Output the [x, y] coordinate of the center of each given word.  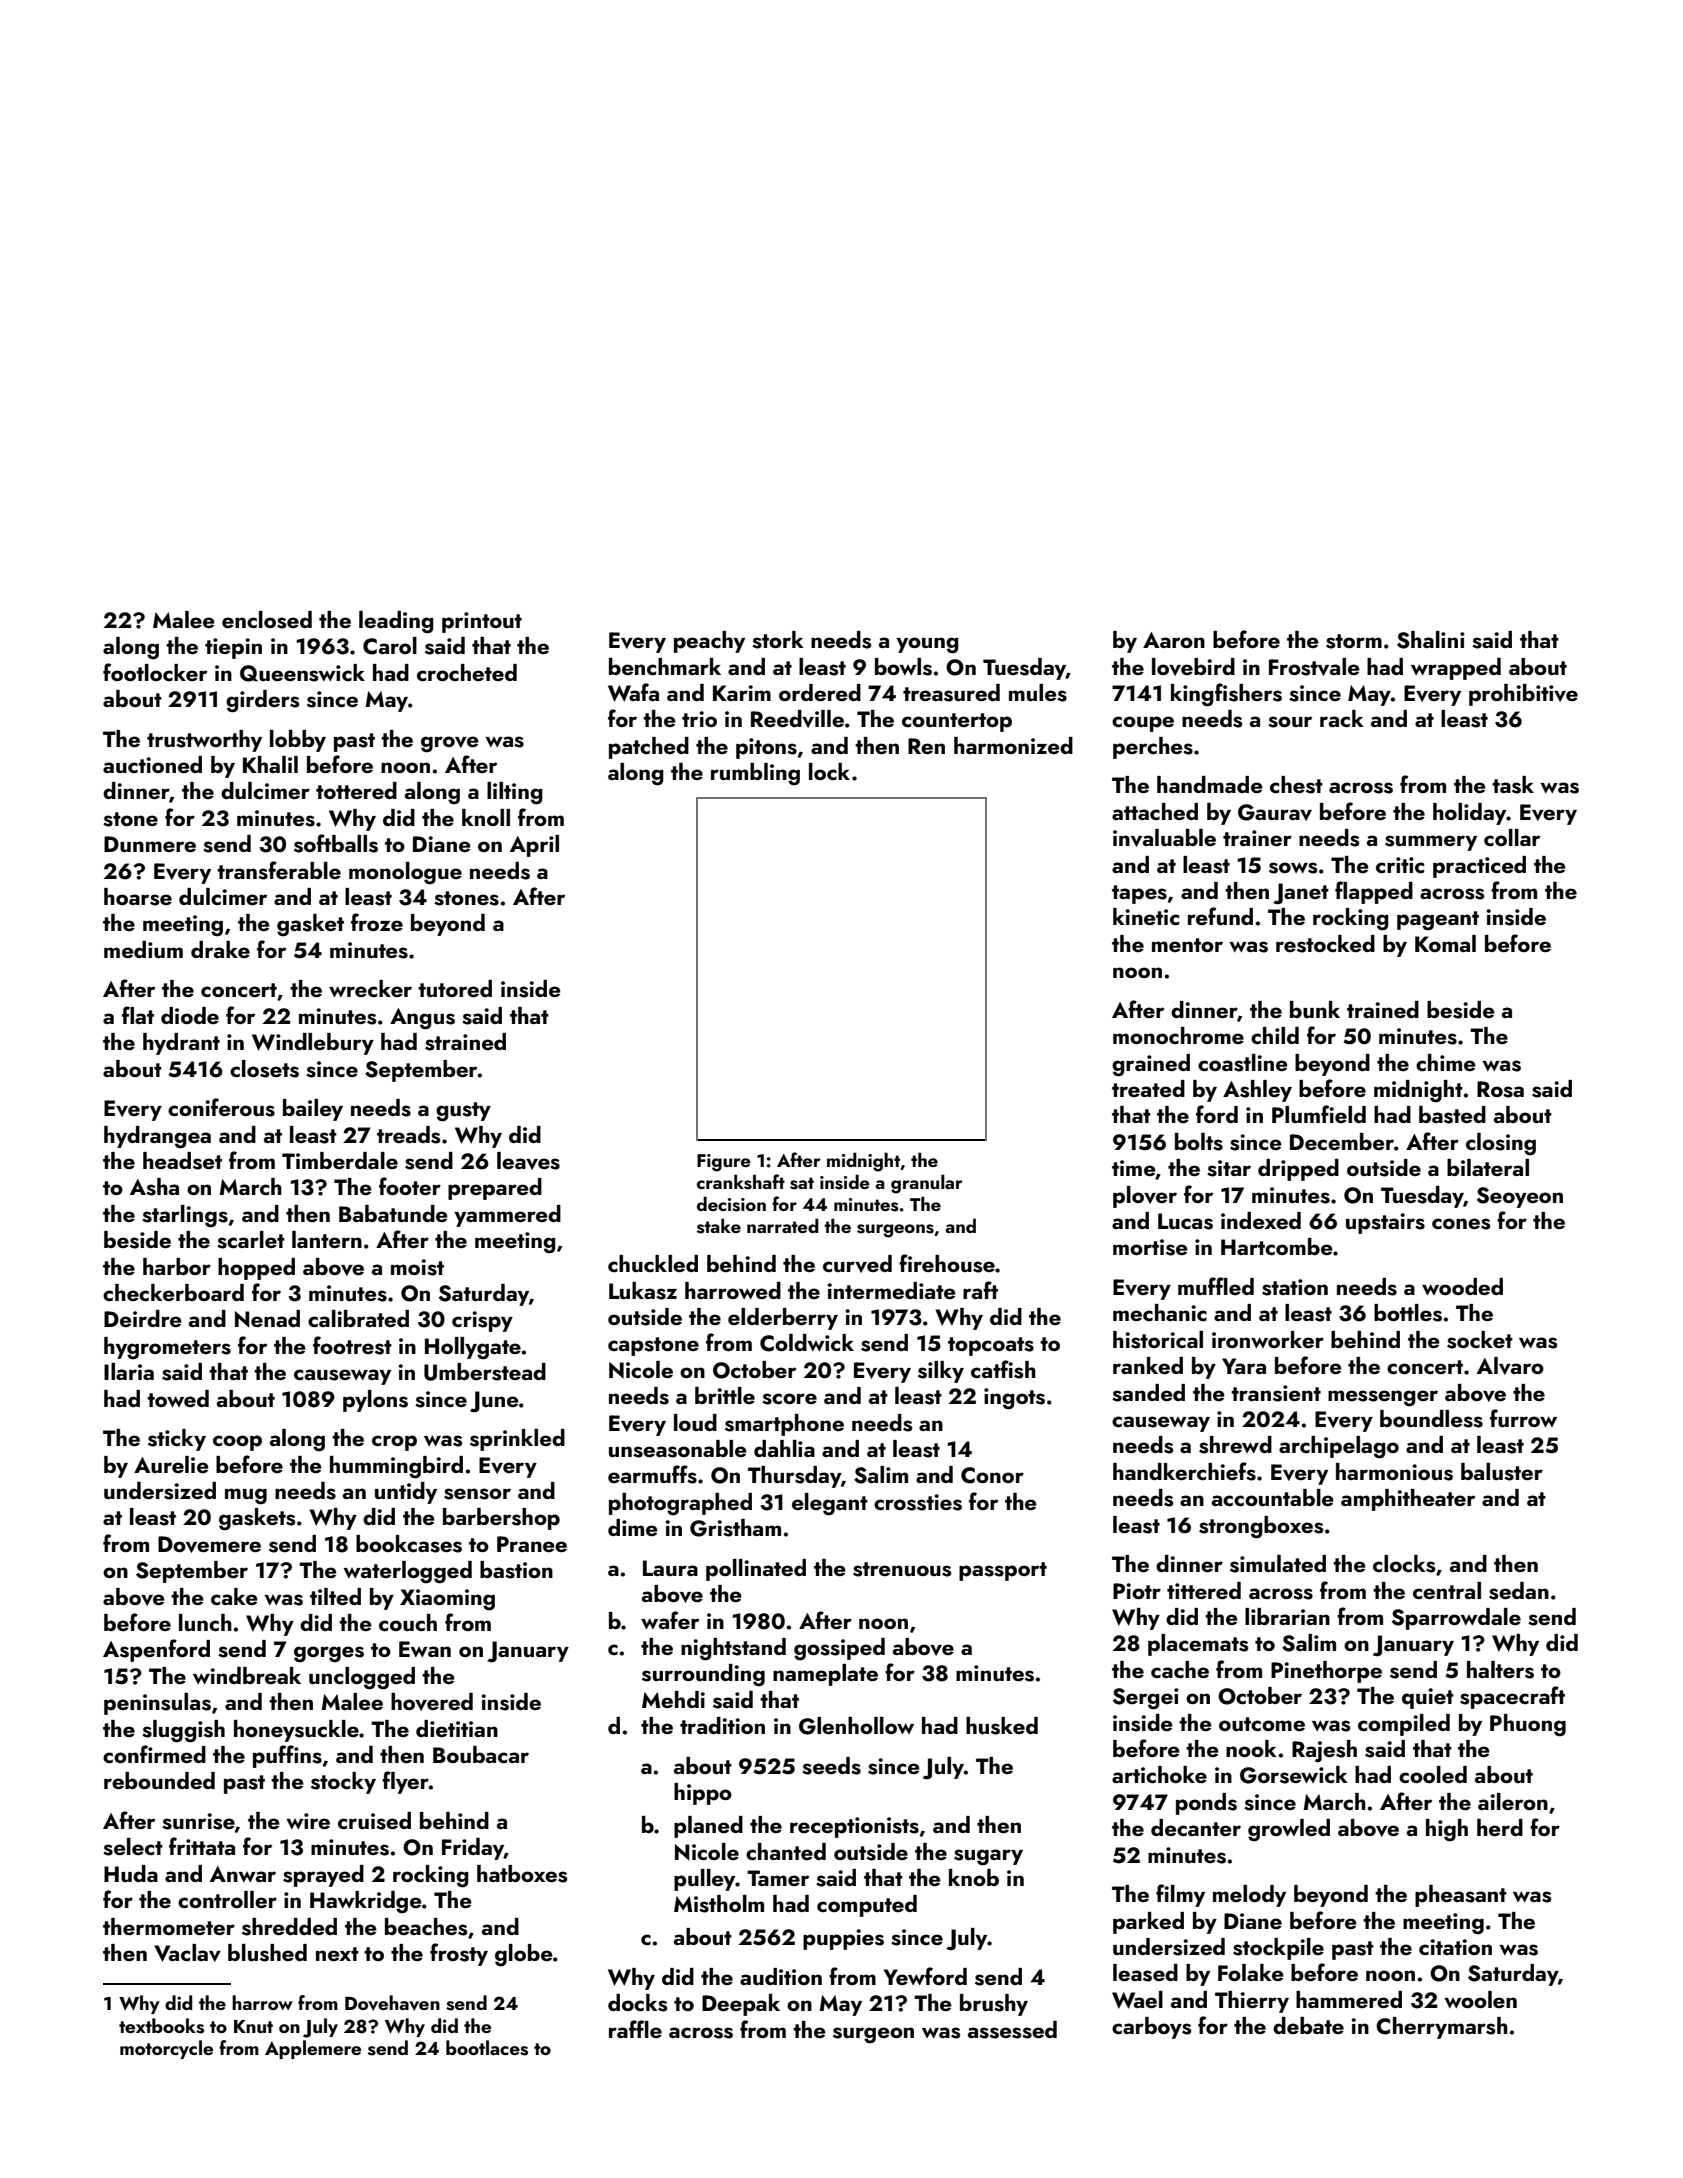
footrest [352, 1345]
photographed [680, 1504]
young [927, 645]
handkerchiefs [1184, 1471]
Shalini [1431, 640]
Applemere [313, 2049]
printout [482, 622]
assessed [1012, 2030]
